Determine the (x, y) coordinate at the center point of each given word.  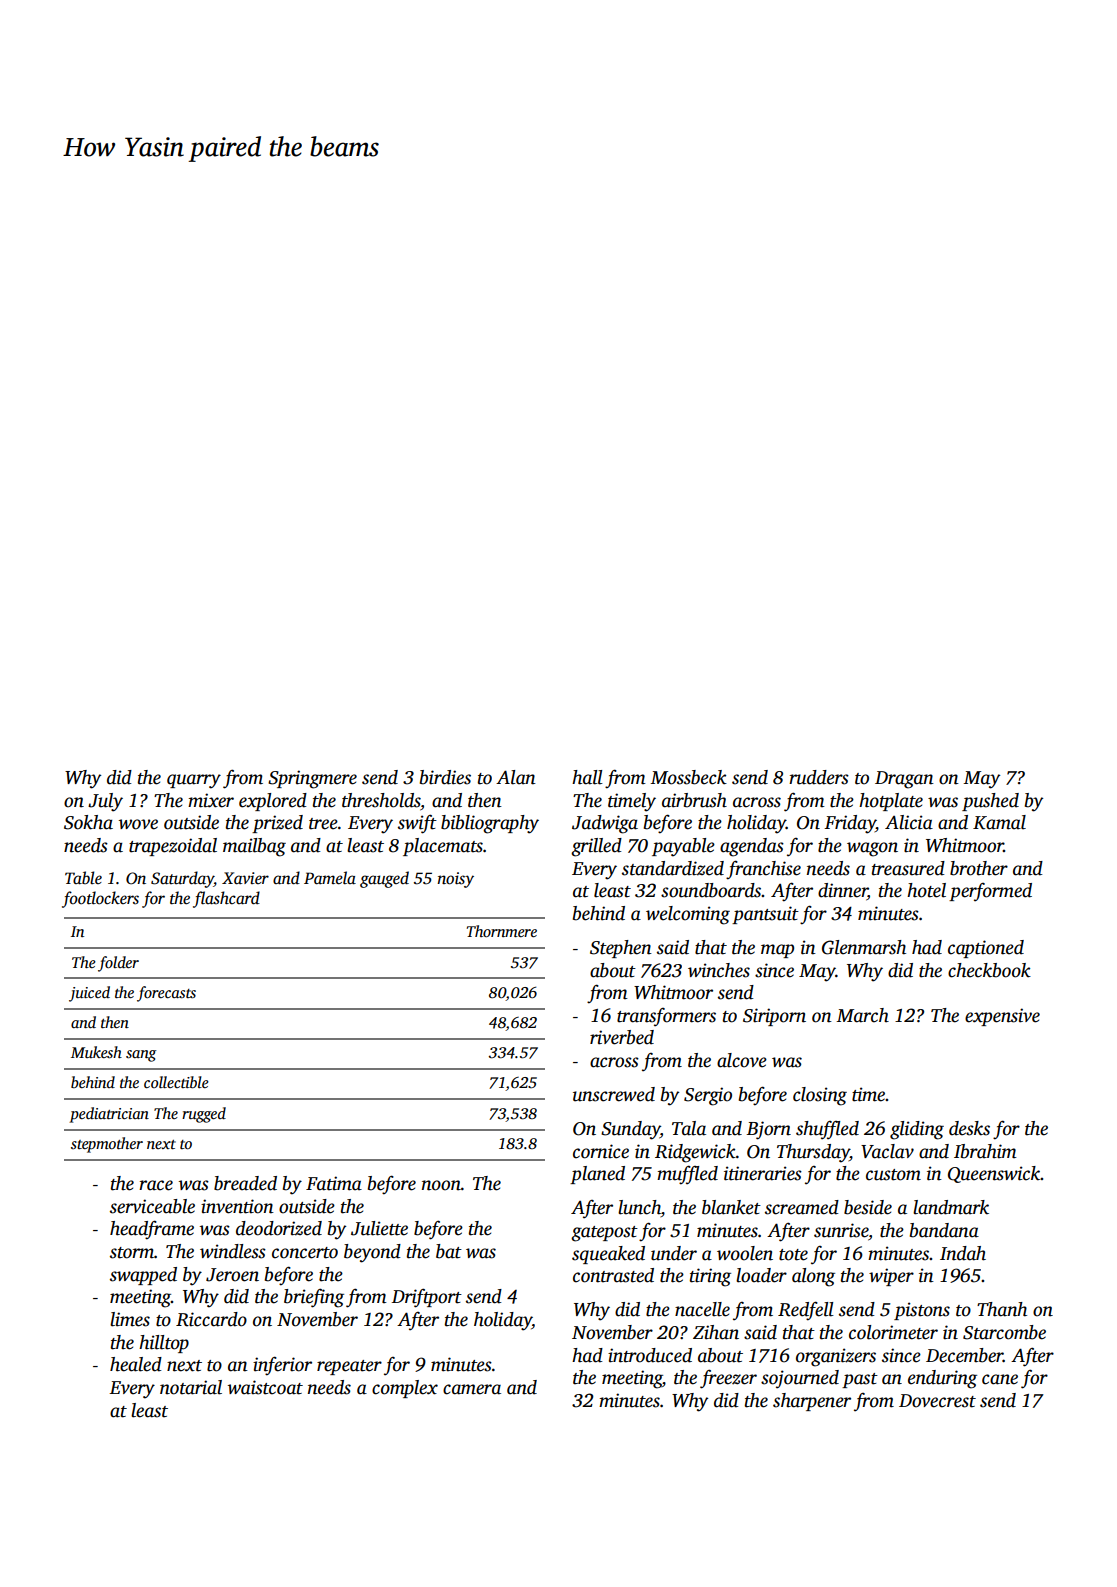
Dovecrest (937, 1401)
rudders (819, 777)
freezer (728, 1379)
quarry (194, 781)
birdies (445, 777)
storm (132, 1253)
